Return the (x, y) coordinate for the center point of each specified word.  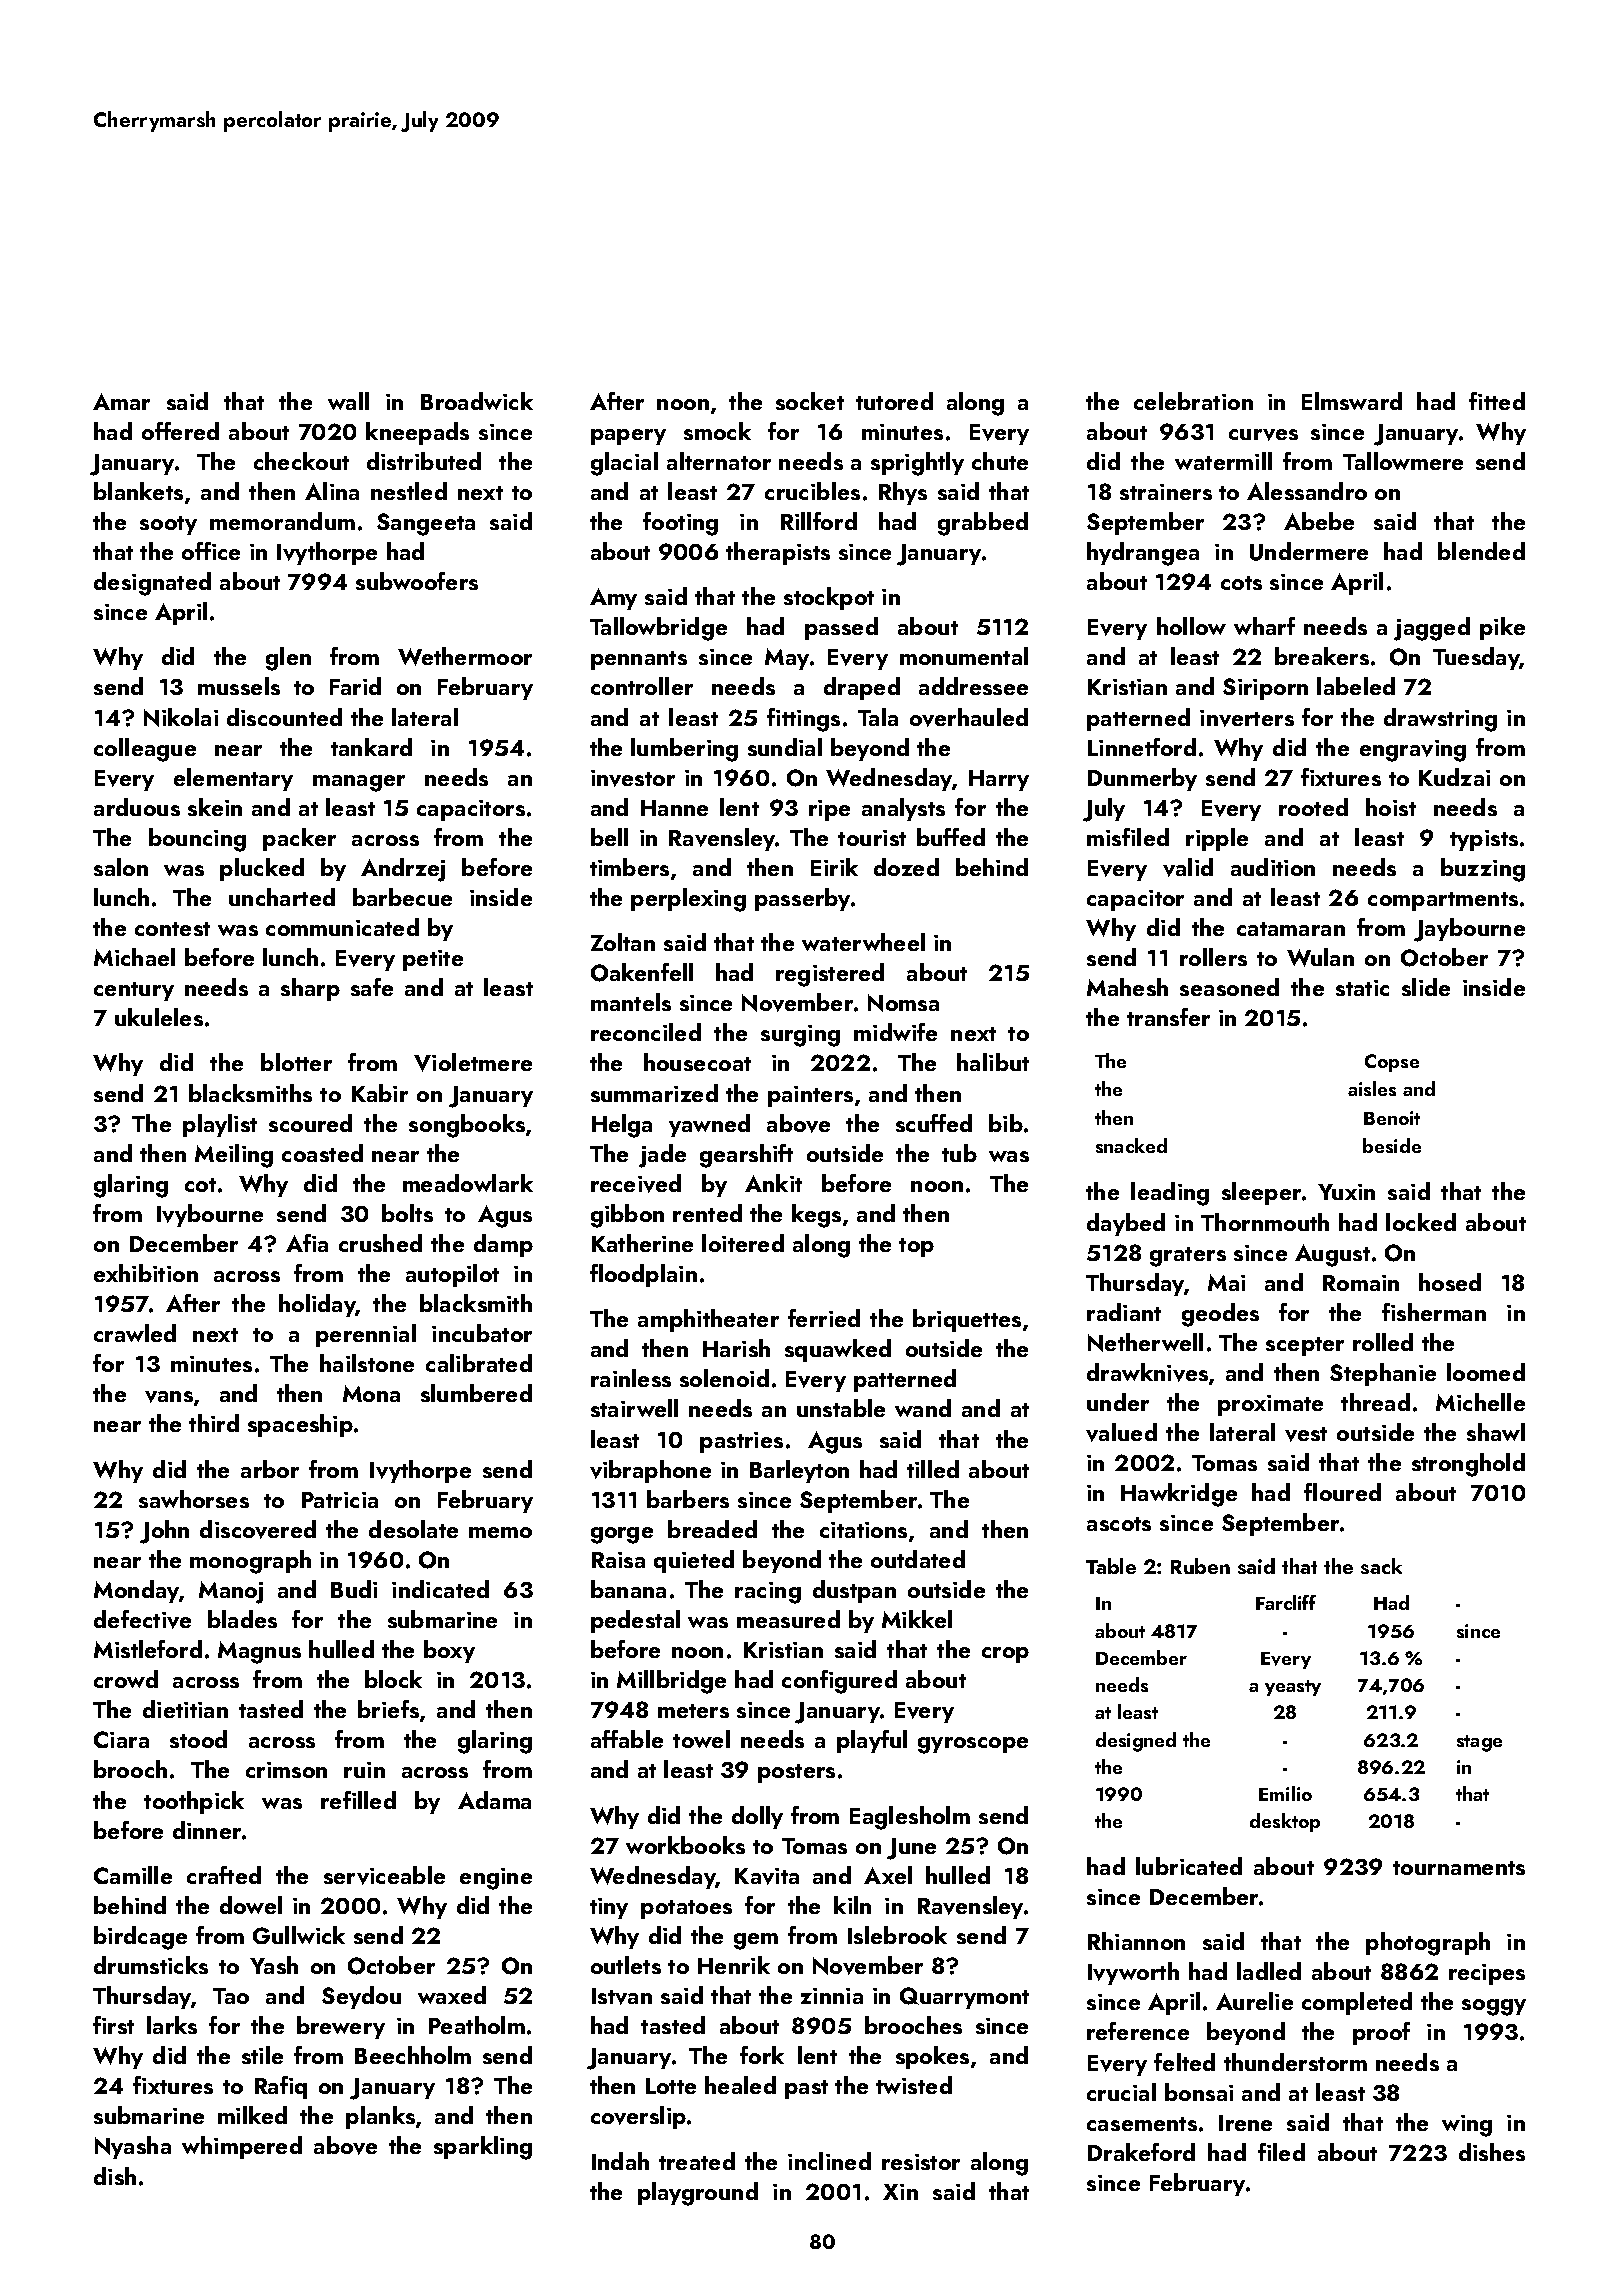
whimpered (242, 2147)
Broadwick (477, 401)
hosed (1450, 1282)
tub (959, 1153)
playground (698, 2194)
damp (503, 1245)
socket (810, 401)
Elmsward (1352, 401)
